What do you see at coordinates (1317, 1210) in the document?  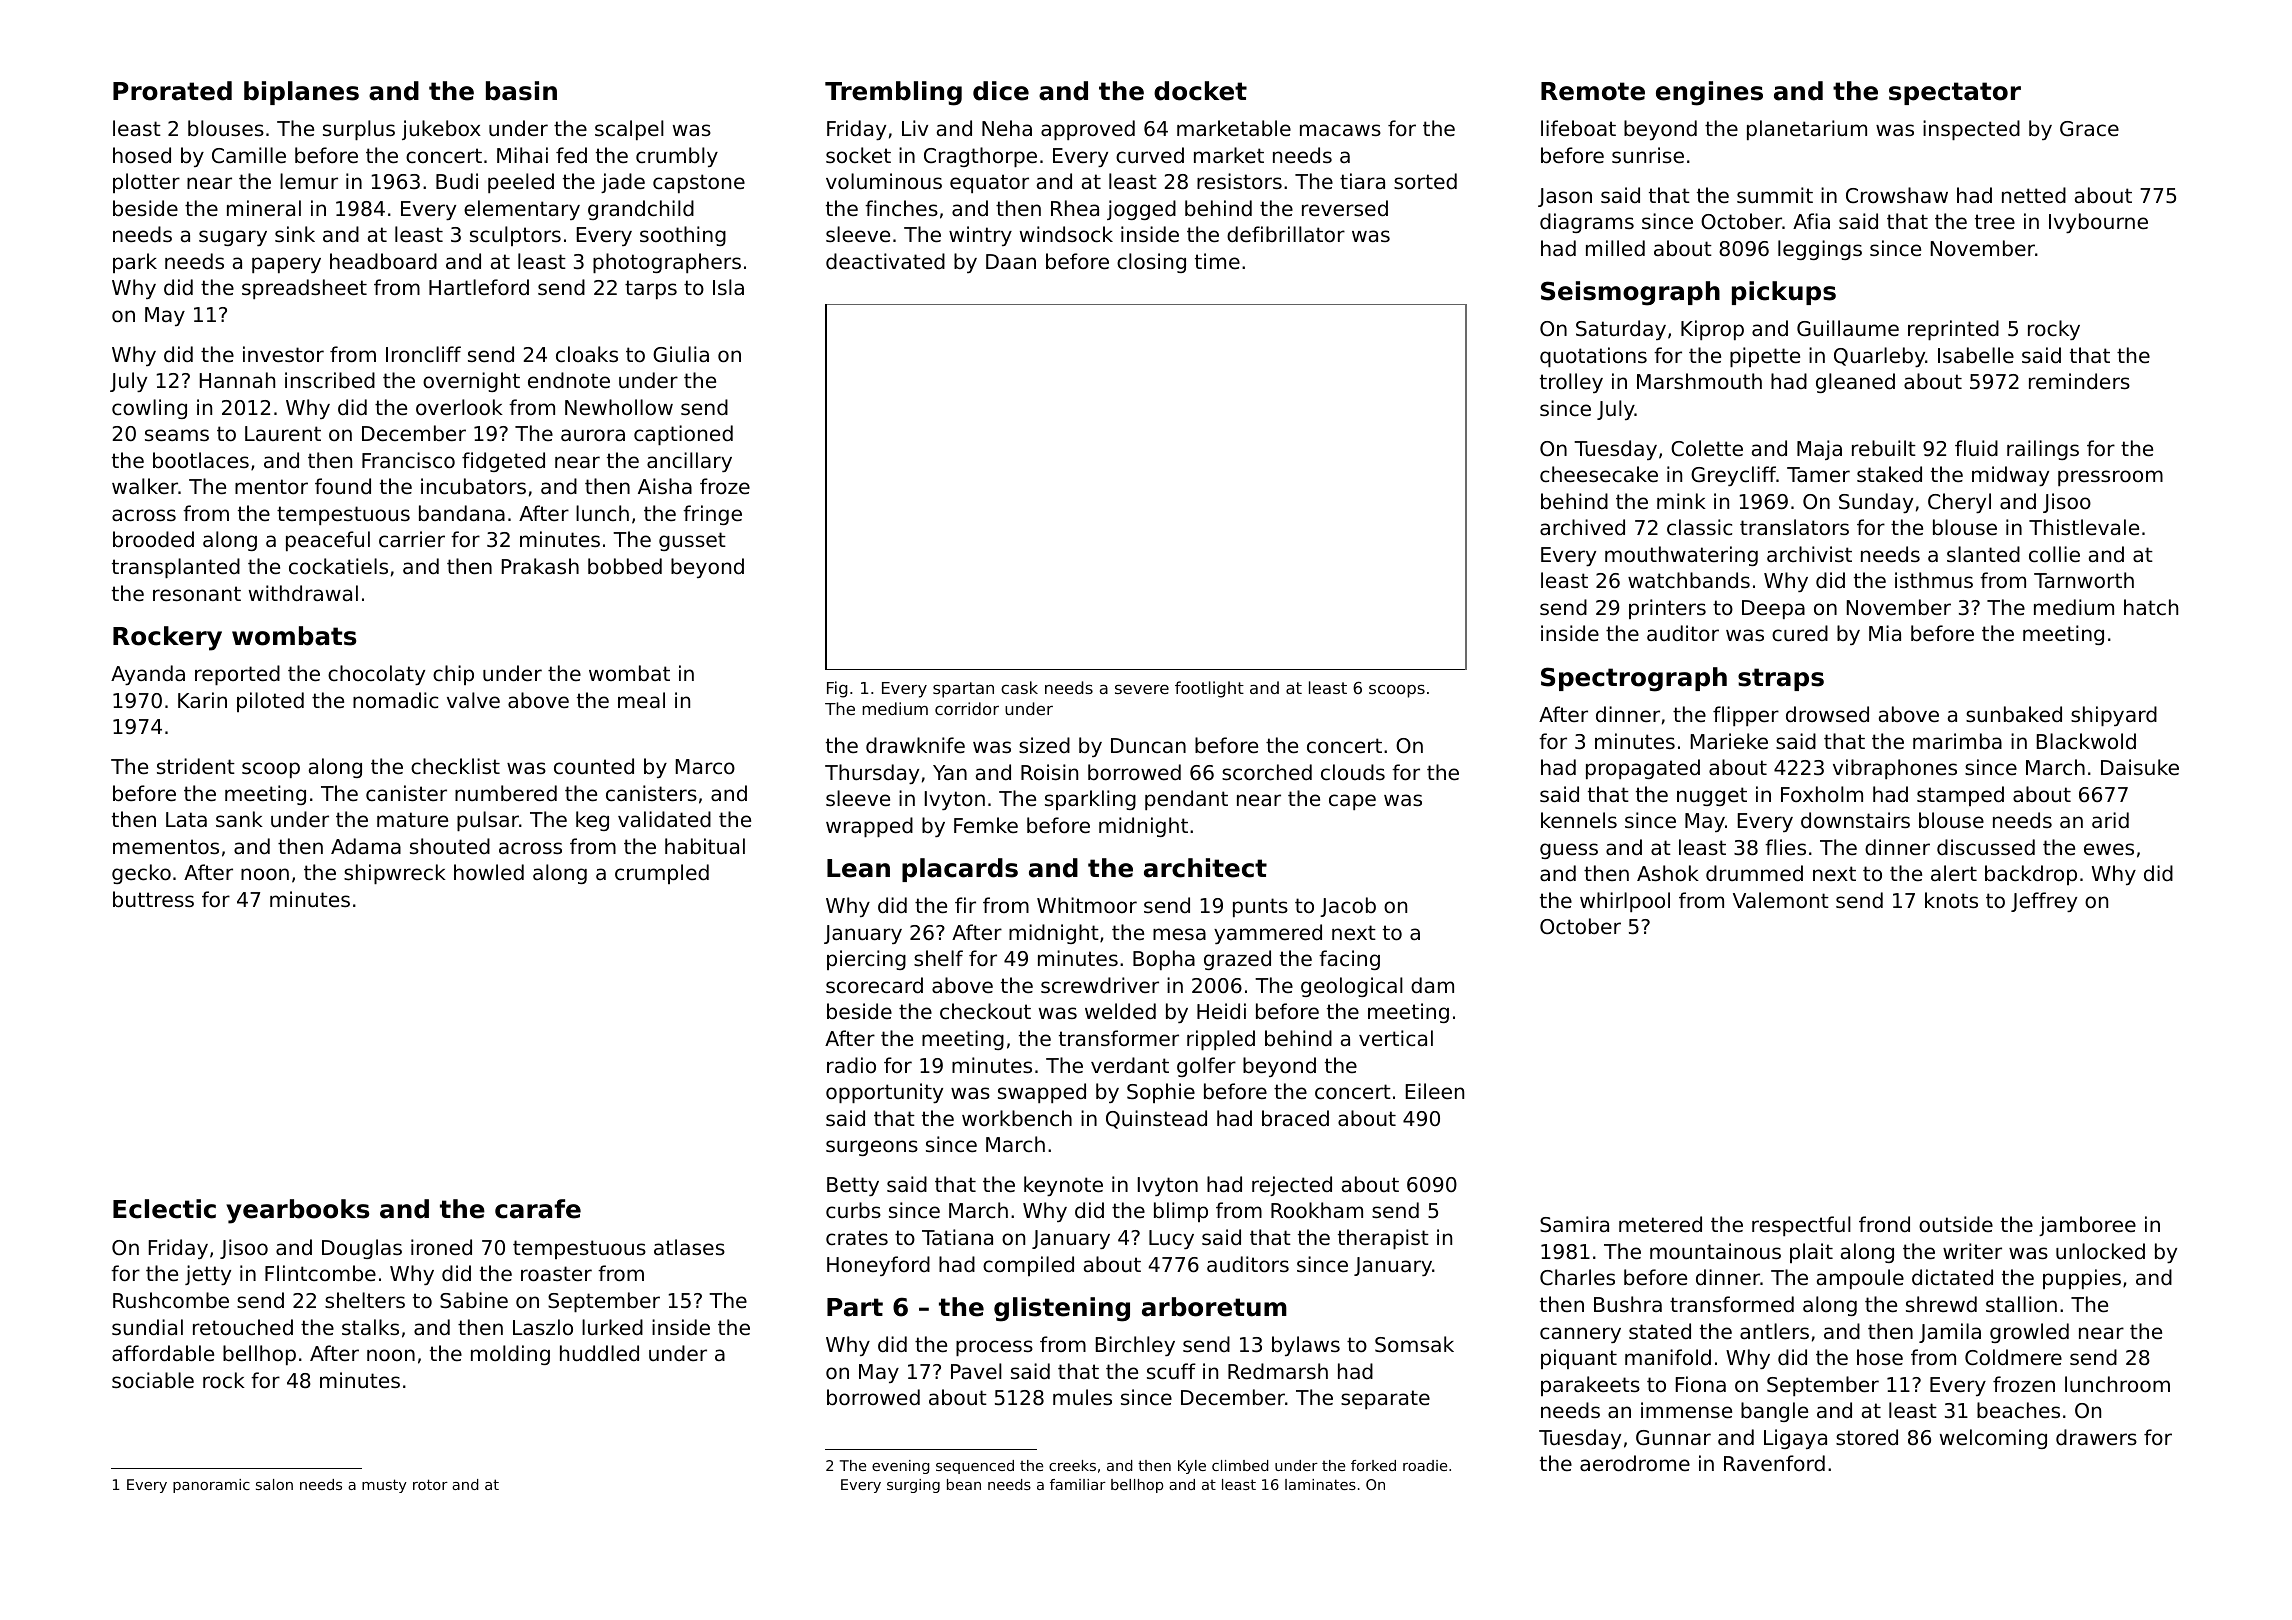 I see `Rookham` at bounding box center [1317, 1210].
